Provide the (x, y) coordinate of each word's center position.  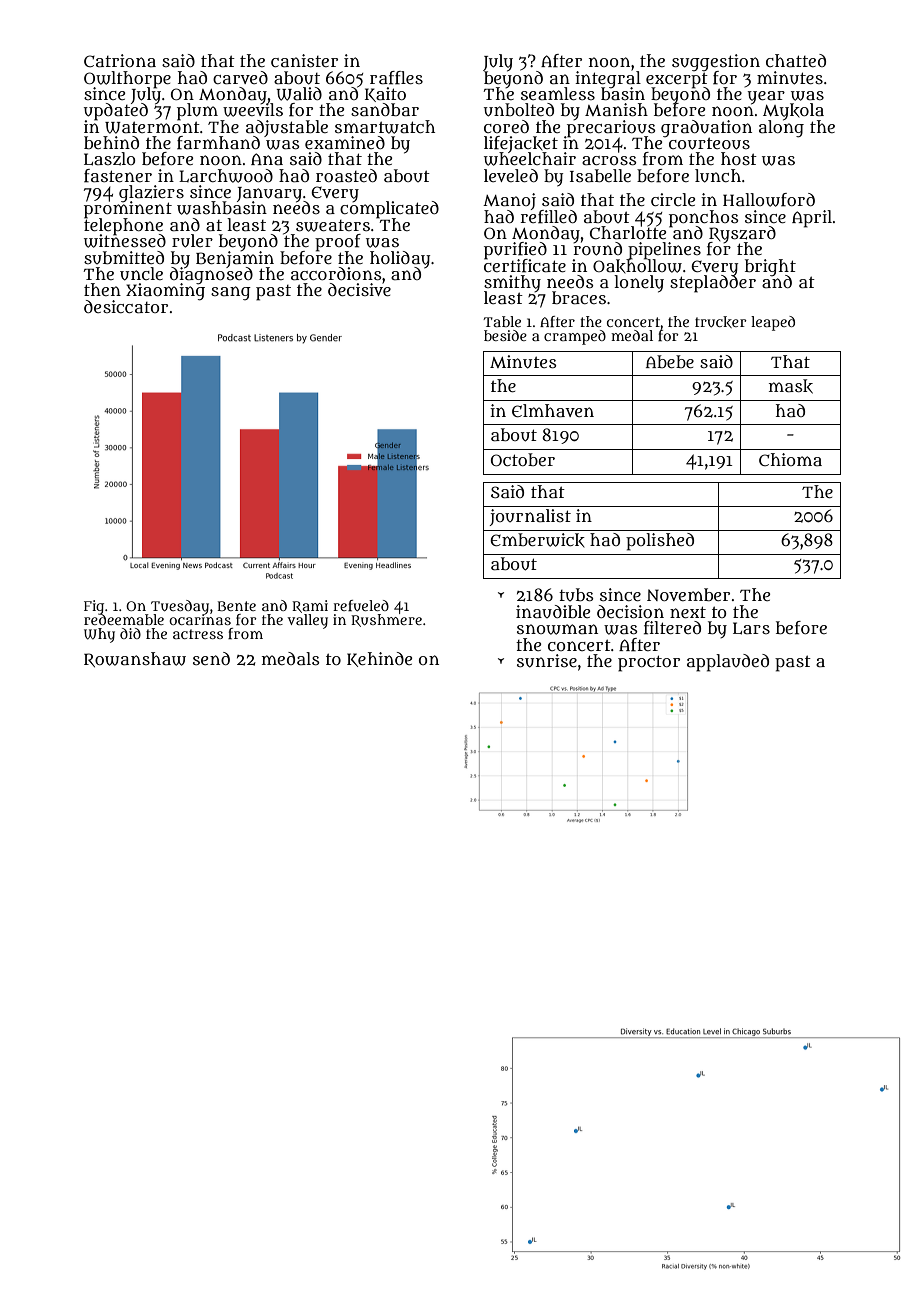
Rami (310, 606)
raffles (396, 78)
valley (307, 621)
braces (579, 298)
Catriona (120, 60)
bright (770, 267)
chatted (796, 60)
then (102, 289)
